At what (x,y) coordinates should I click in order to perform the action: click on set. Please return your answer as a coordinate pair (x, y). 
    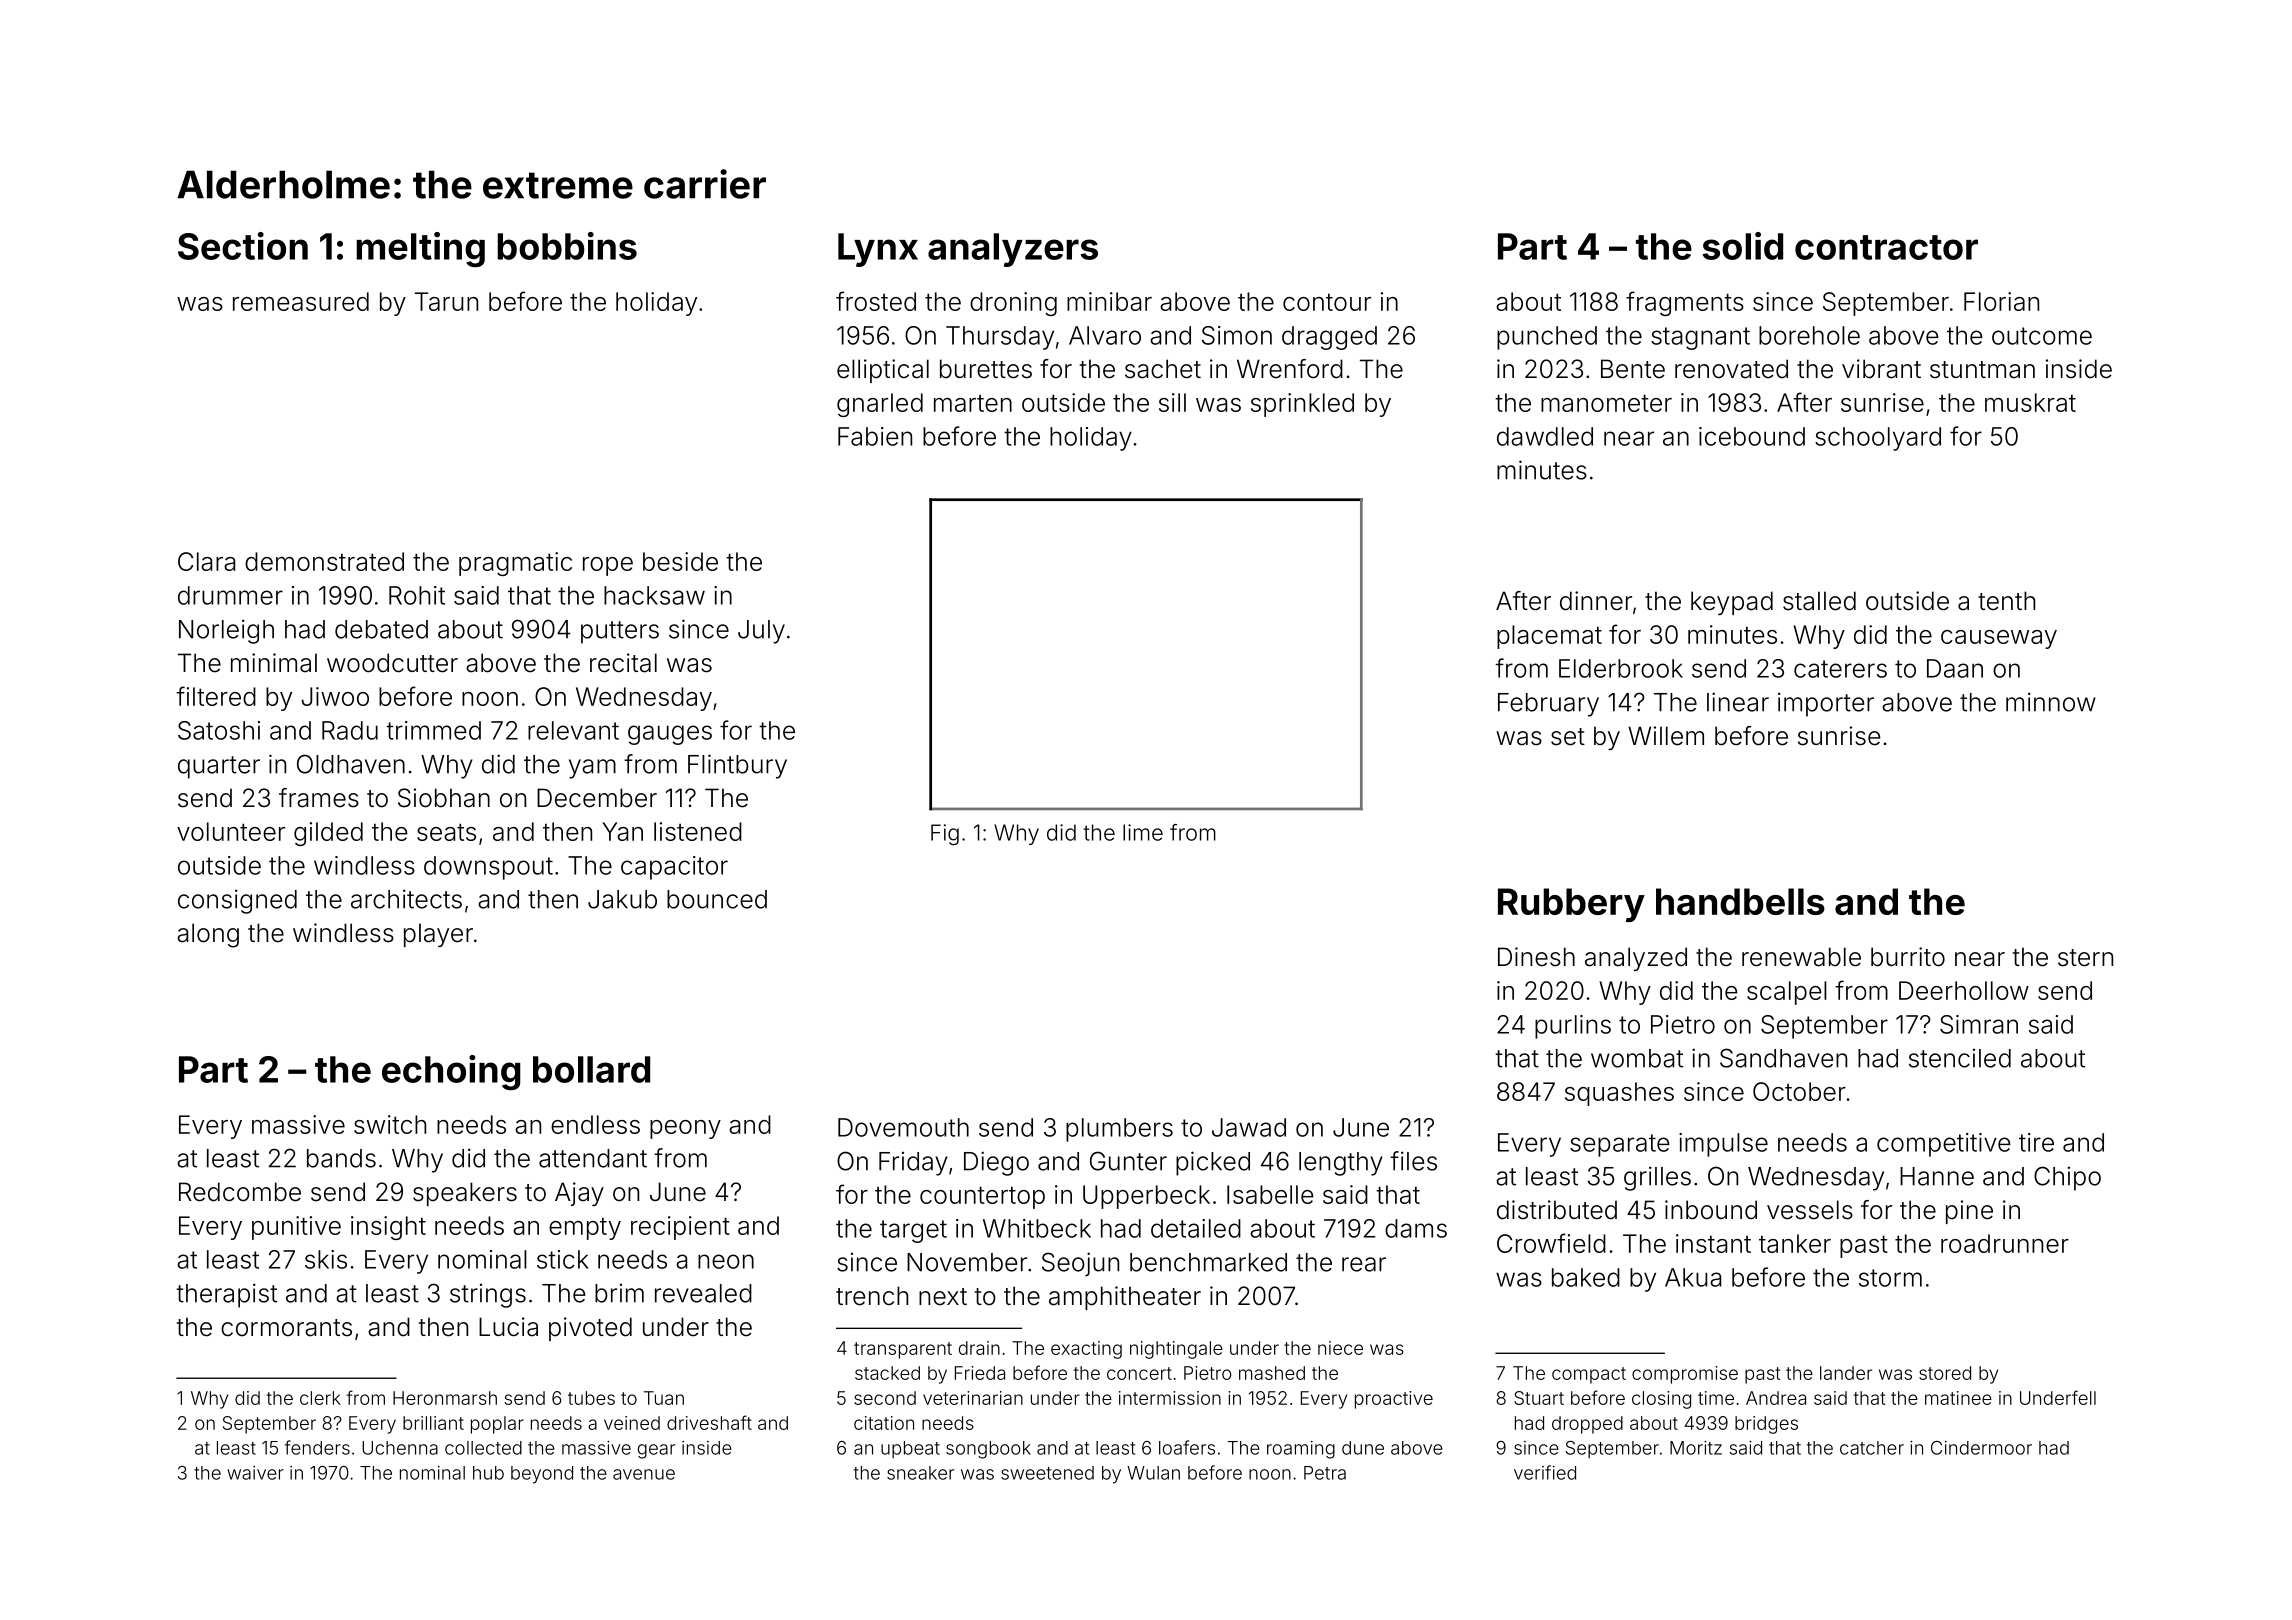
    Looking at the image, I should click on (1568, 737).
